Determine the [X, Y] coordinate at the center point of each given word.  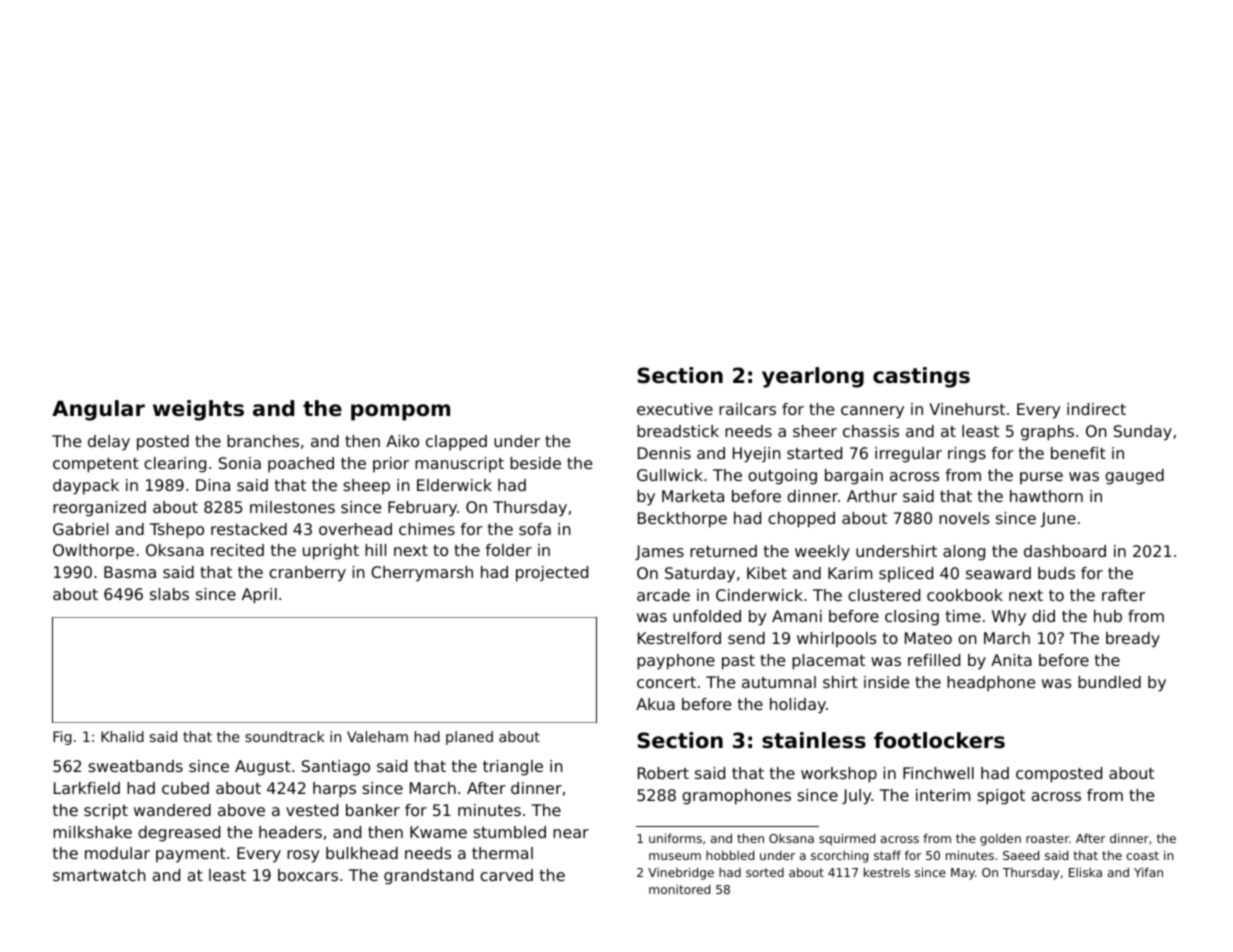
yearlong [813, 377]
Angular [98, 410]
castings [921, 377]
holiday [798, 706]
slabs [169, 594]
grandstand [428, 877]
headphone [991, 684]
